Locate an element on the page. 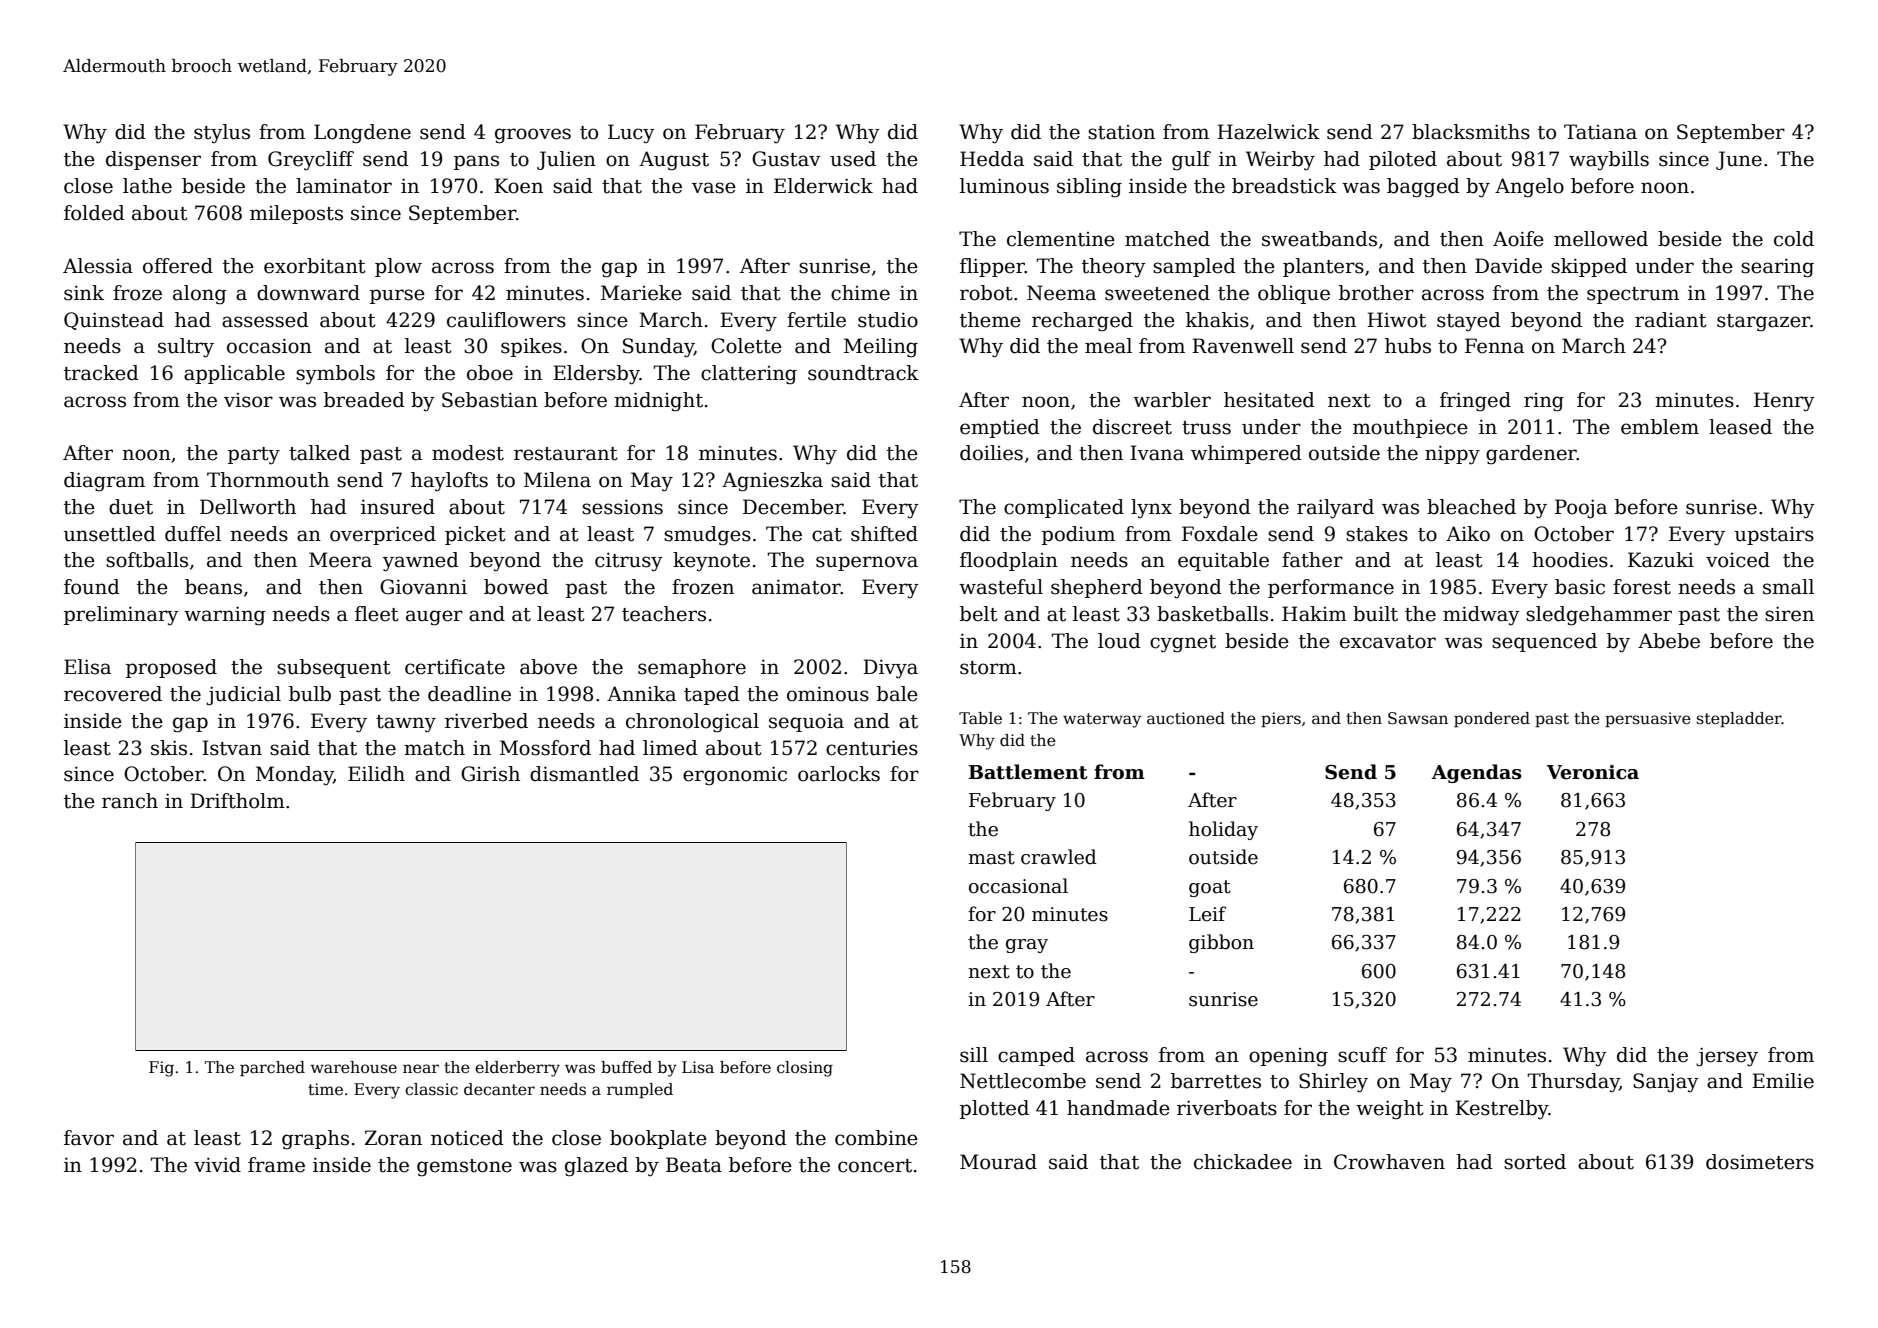 The width and height of the image is (1878, 1328). stylus is located at coordinates (222, 134).
